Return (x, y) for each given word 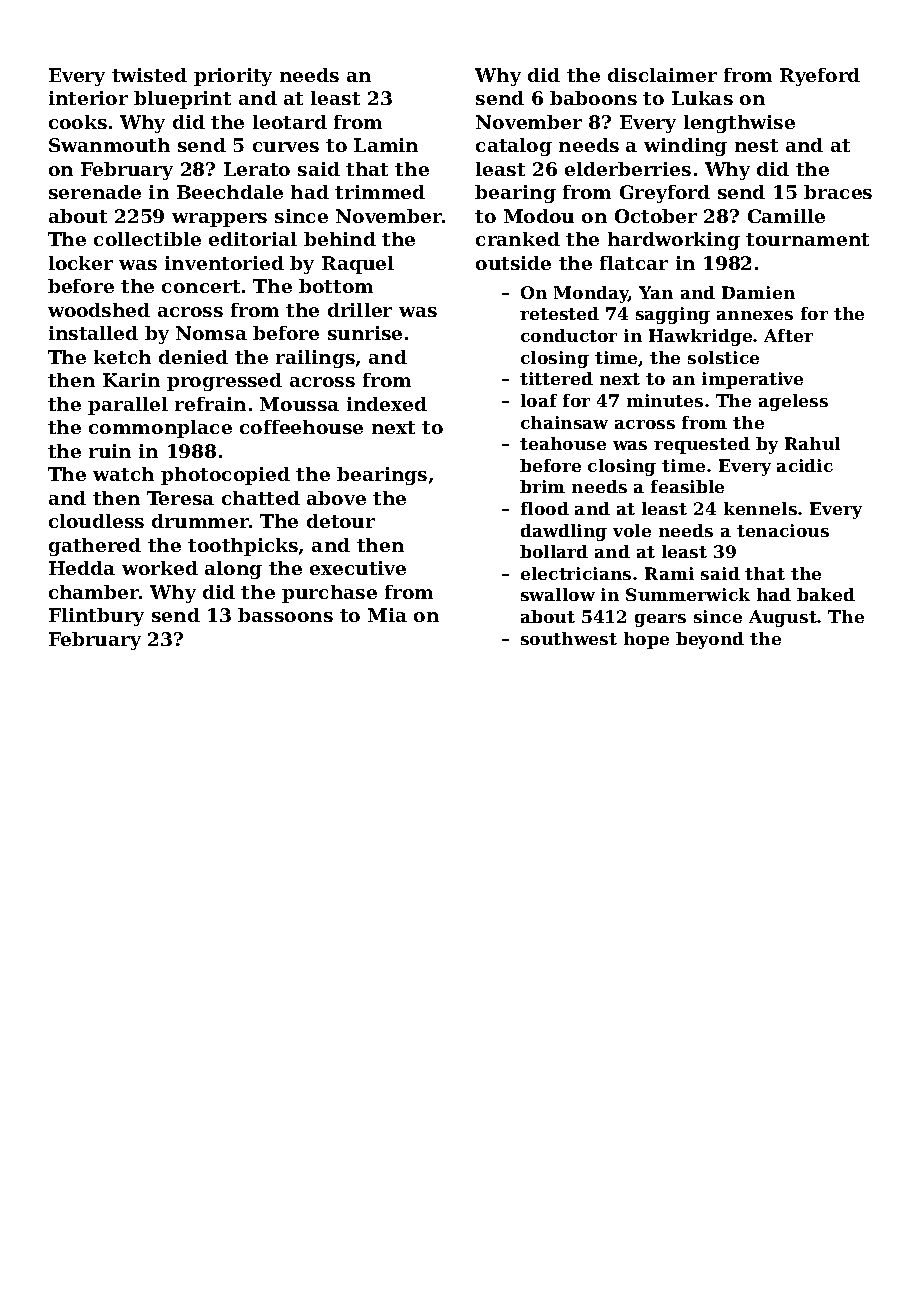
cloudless (96, 521)
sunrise (365, 333)
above (336, 498)
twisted (149, 75)
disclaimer (662, 75)
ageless (793, 402)
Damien (758, 292)
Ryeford (820, 77)
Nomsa (211, 333)
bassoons (285, 615)
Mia (387, 615)
